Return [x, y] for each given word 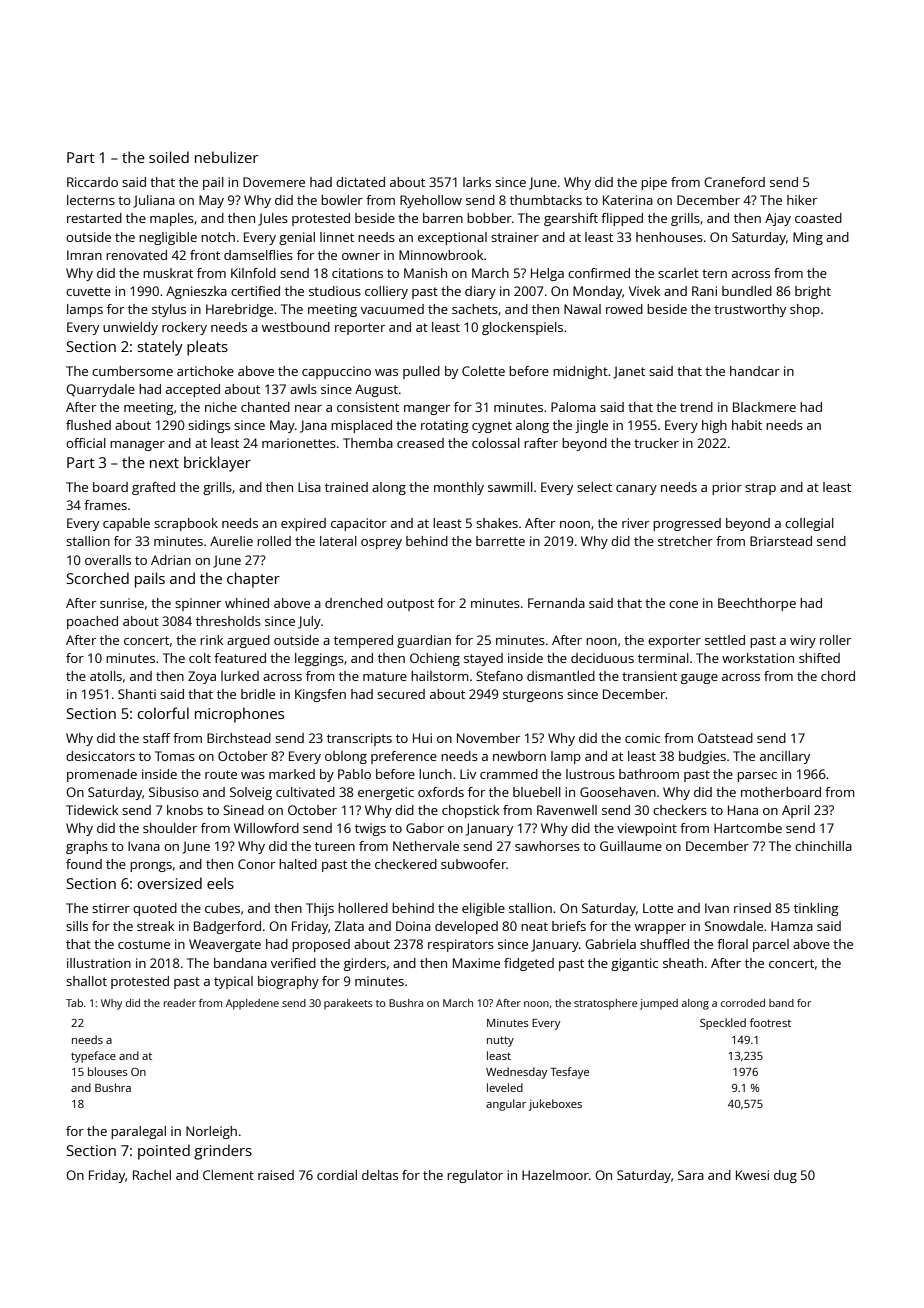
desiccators [100, 756]
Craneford [734, 182]
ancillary [785, 757]
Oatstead [725, 738]
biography [288, 982]
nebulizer [226, 157]
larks [477, 182]
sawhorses [547, 846]
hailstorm [439, 676]
